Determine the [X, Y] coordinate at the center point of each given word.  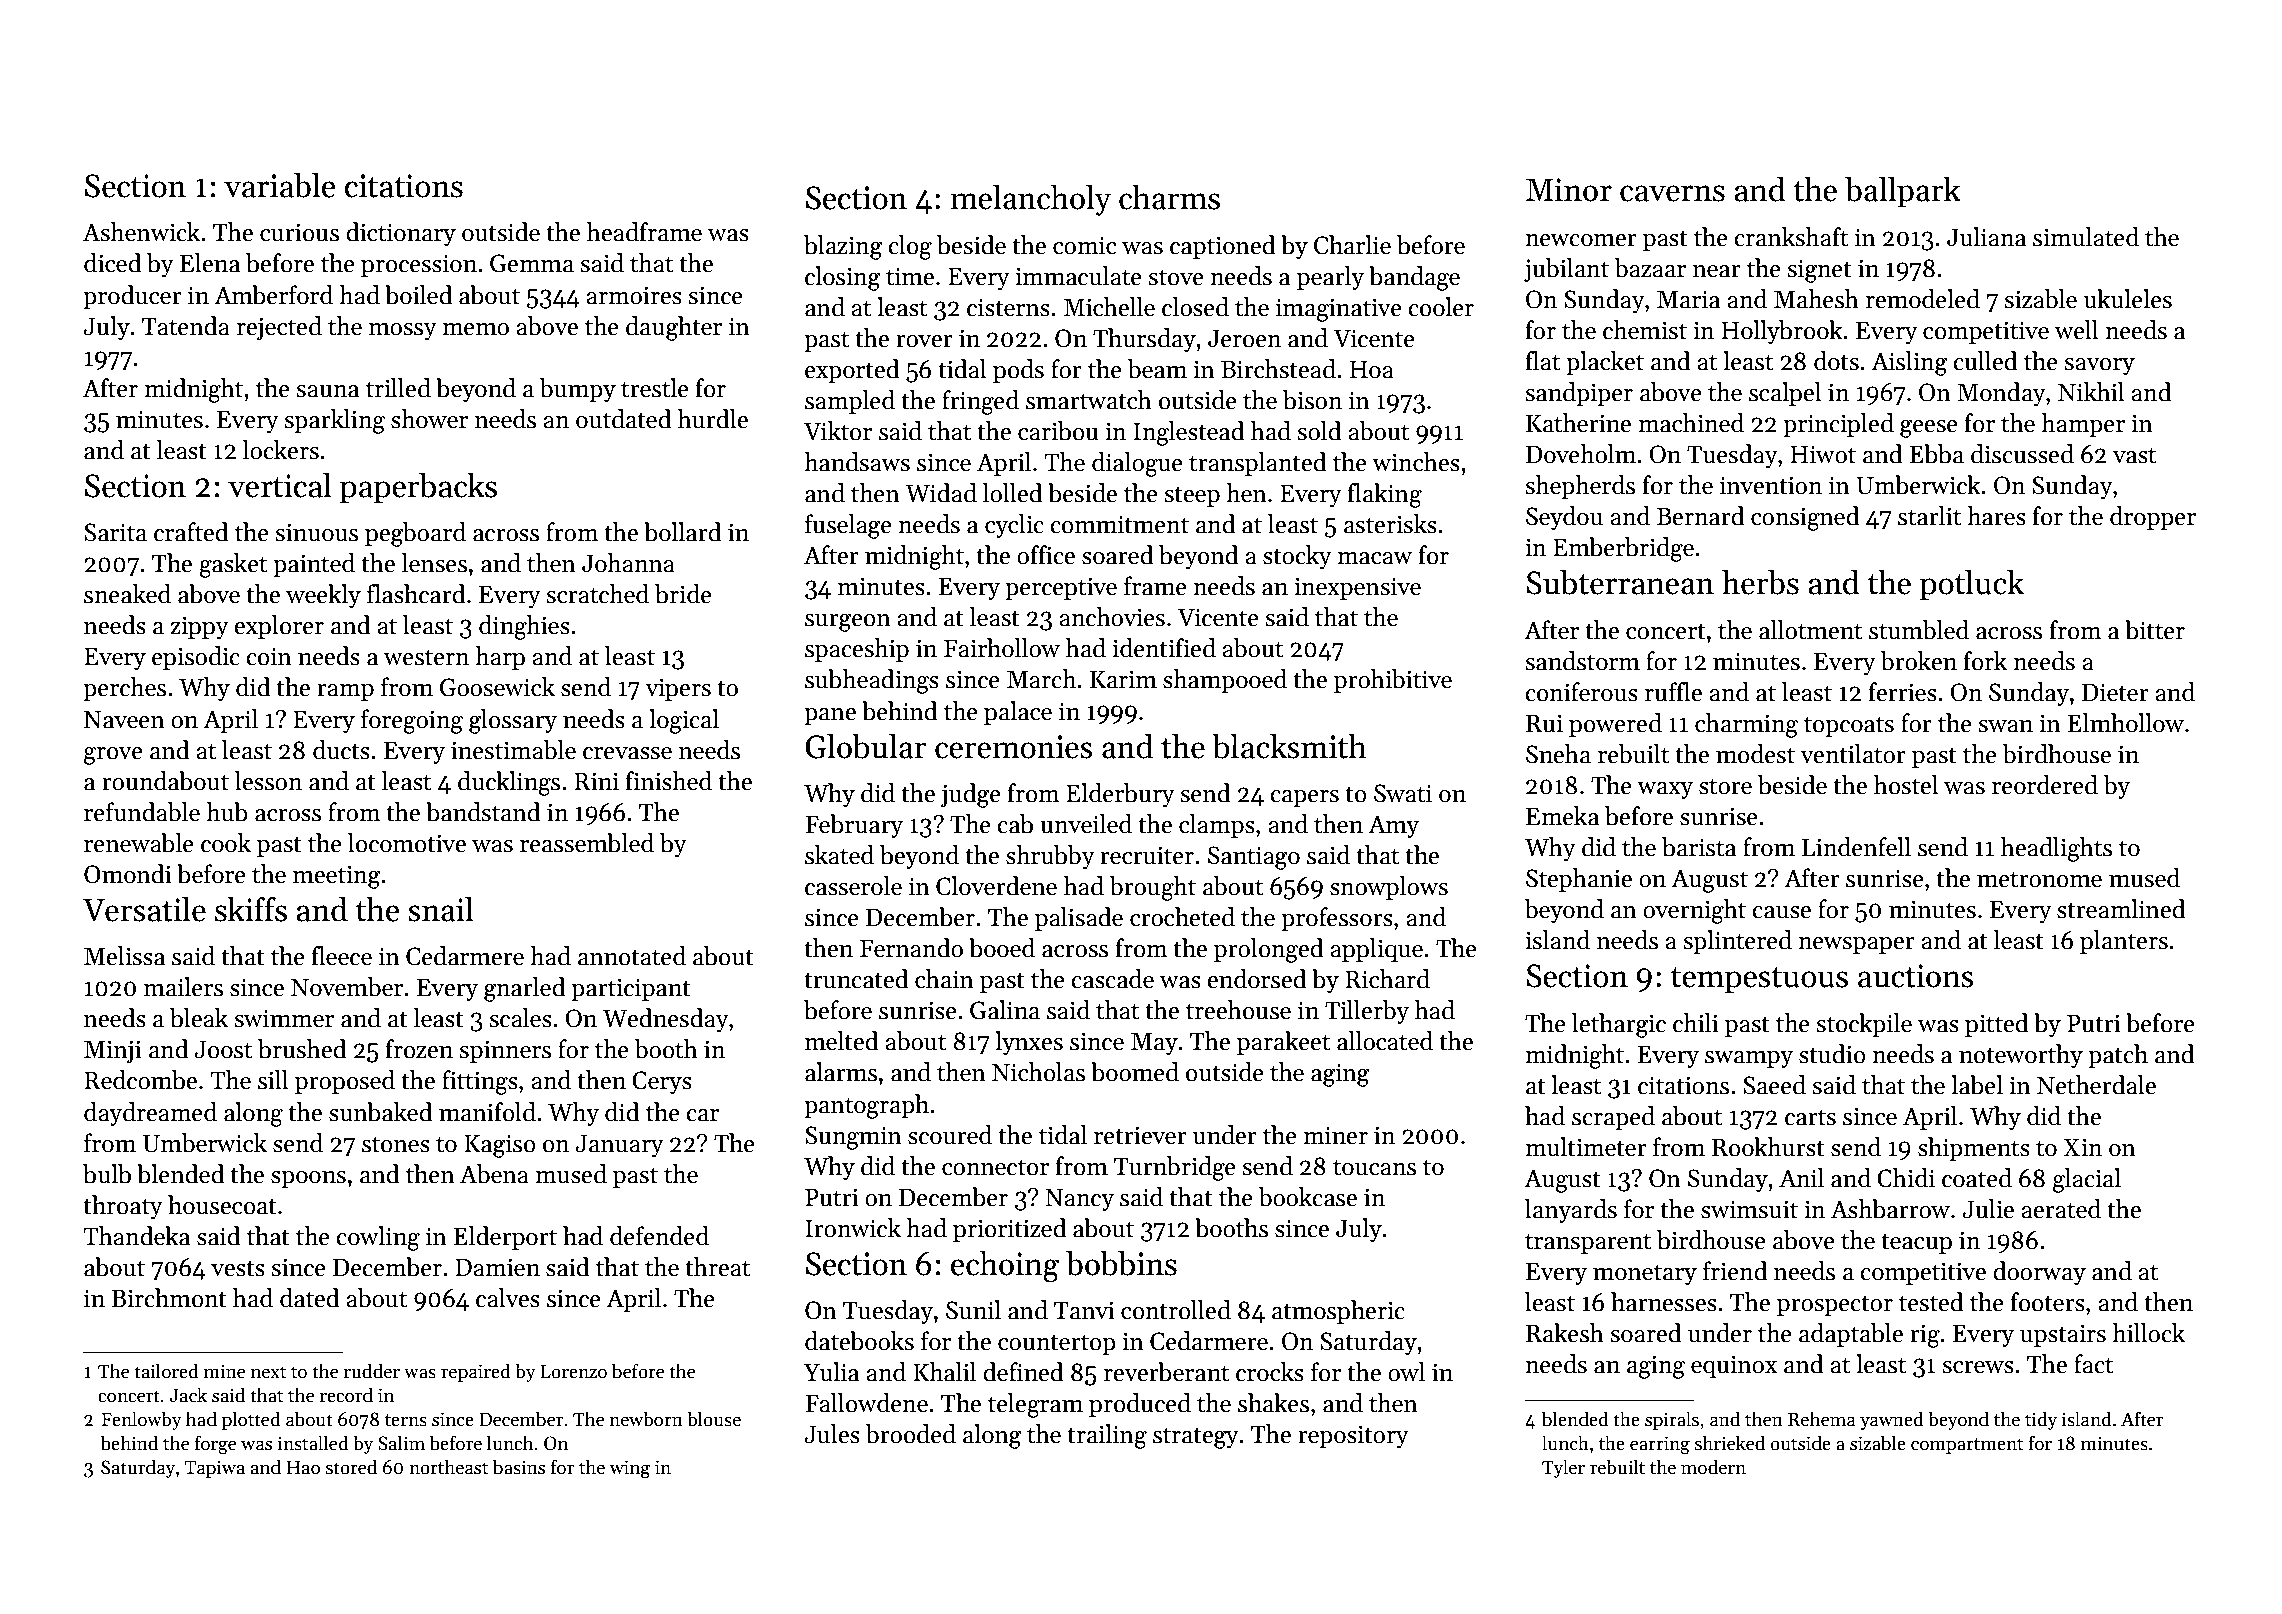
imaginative [1339, 310]
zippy [199, 627]
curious [299, 232]
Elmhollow [2126, 723]
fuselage [848, 526]
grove [113, 756]
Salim [401, 1443]
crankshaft [1791, 237]
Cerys [662, 1082]
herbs [1760, 582]
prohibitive [1393, 681]
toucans [1374, 1167]
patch [2118, 1056]
